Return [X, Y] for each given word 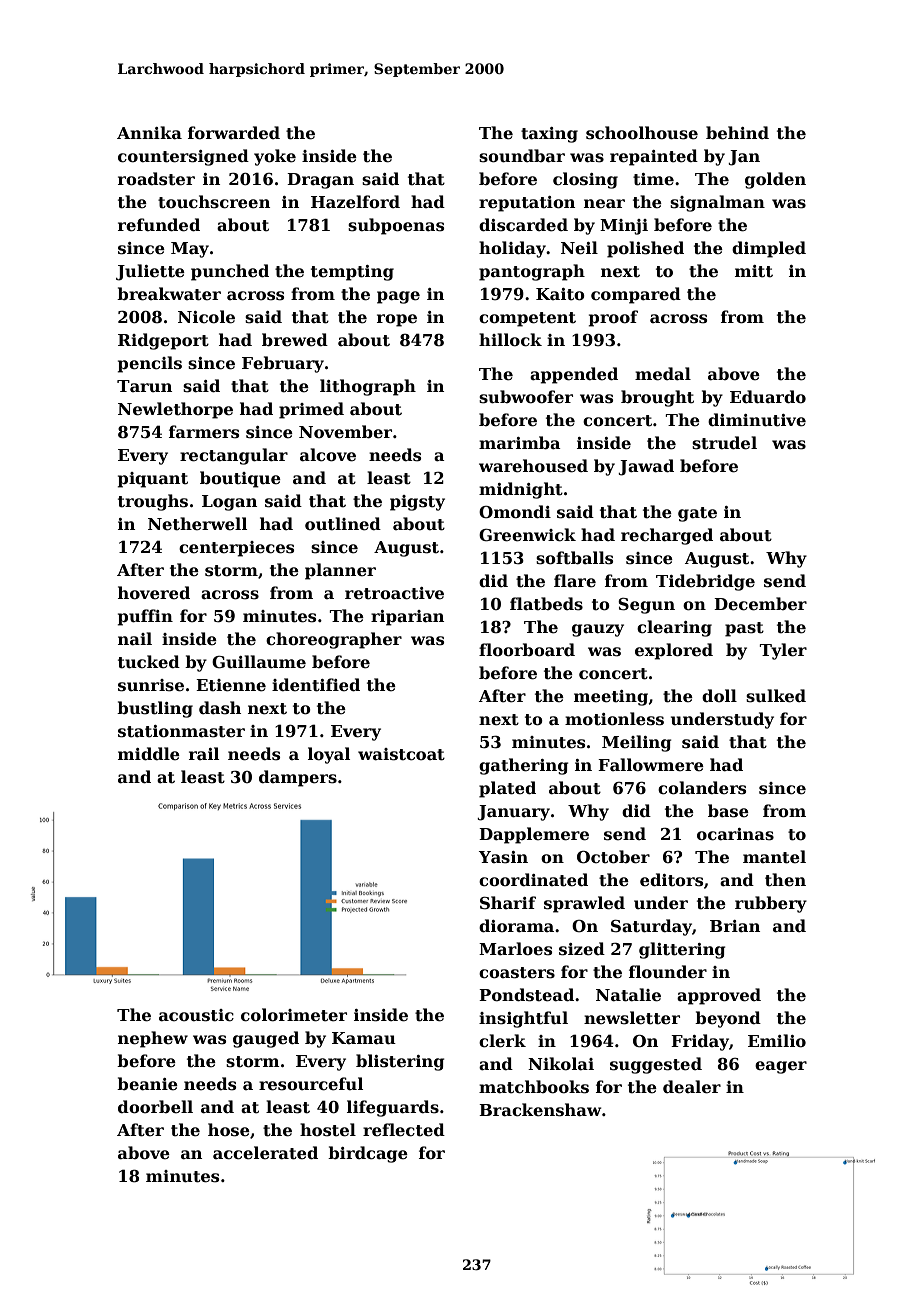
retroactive [394, 593]
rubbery [771, 904]
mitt [754, 271]
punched [230, 272]
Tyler [783, 651]
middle [149, 753]
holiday [512, 249]
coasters [517, 973]
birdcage [368, 1154]
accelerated [265, 1153]
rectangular [234, 456]
